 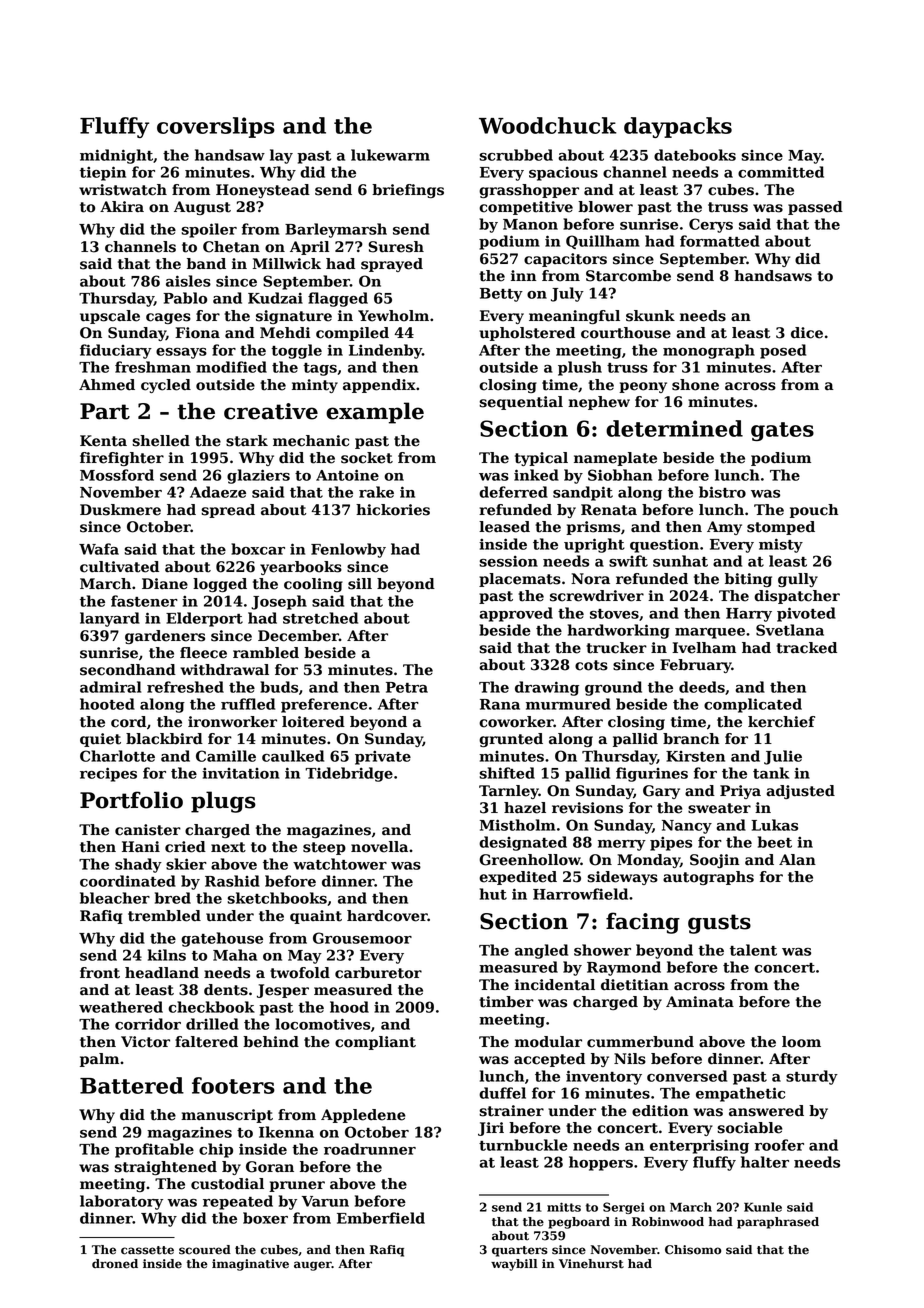 I want to click on hoppers, so click(x=601, y=1163).
